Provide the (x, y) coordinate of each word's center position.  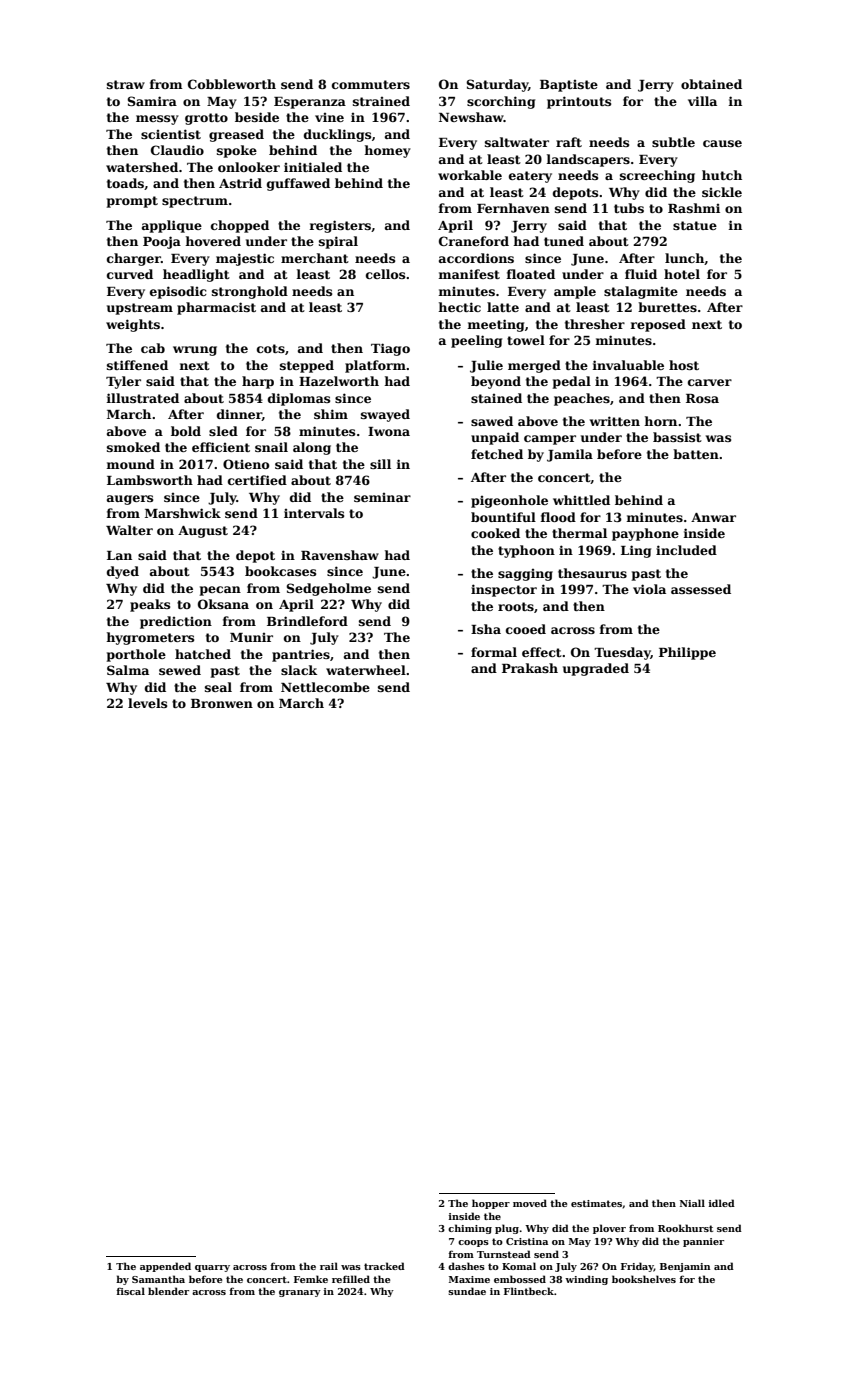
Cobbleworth (232, 84)
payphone (645, 534)
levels (147, 703)
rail (329, 1266)
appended (165, 1267)
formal (494, 652)
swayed (385, 415)
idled (722, 1203)
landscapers (588, 160)
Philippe (687, 653)
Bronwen (222, 703)
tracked (384, 1266)
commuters (371, 84)
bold (186, 431)
